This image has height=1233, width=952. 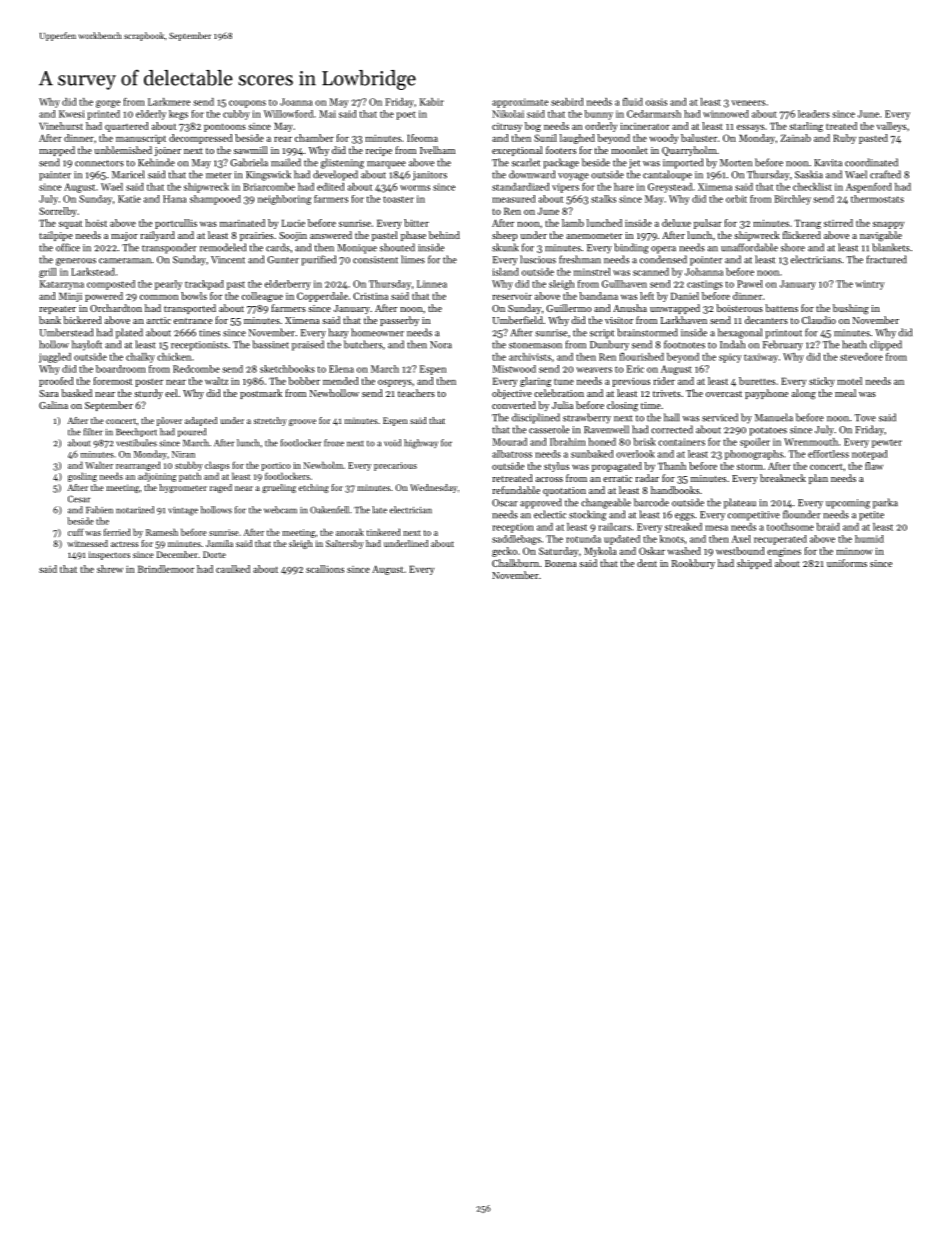 I want to click on fractured, so click(x=886, y=259).
